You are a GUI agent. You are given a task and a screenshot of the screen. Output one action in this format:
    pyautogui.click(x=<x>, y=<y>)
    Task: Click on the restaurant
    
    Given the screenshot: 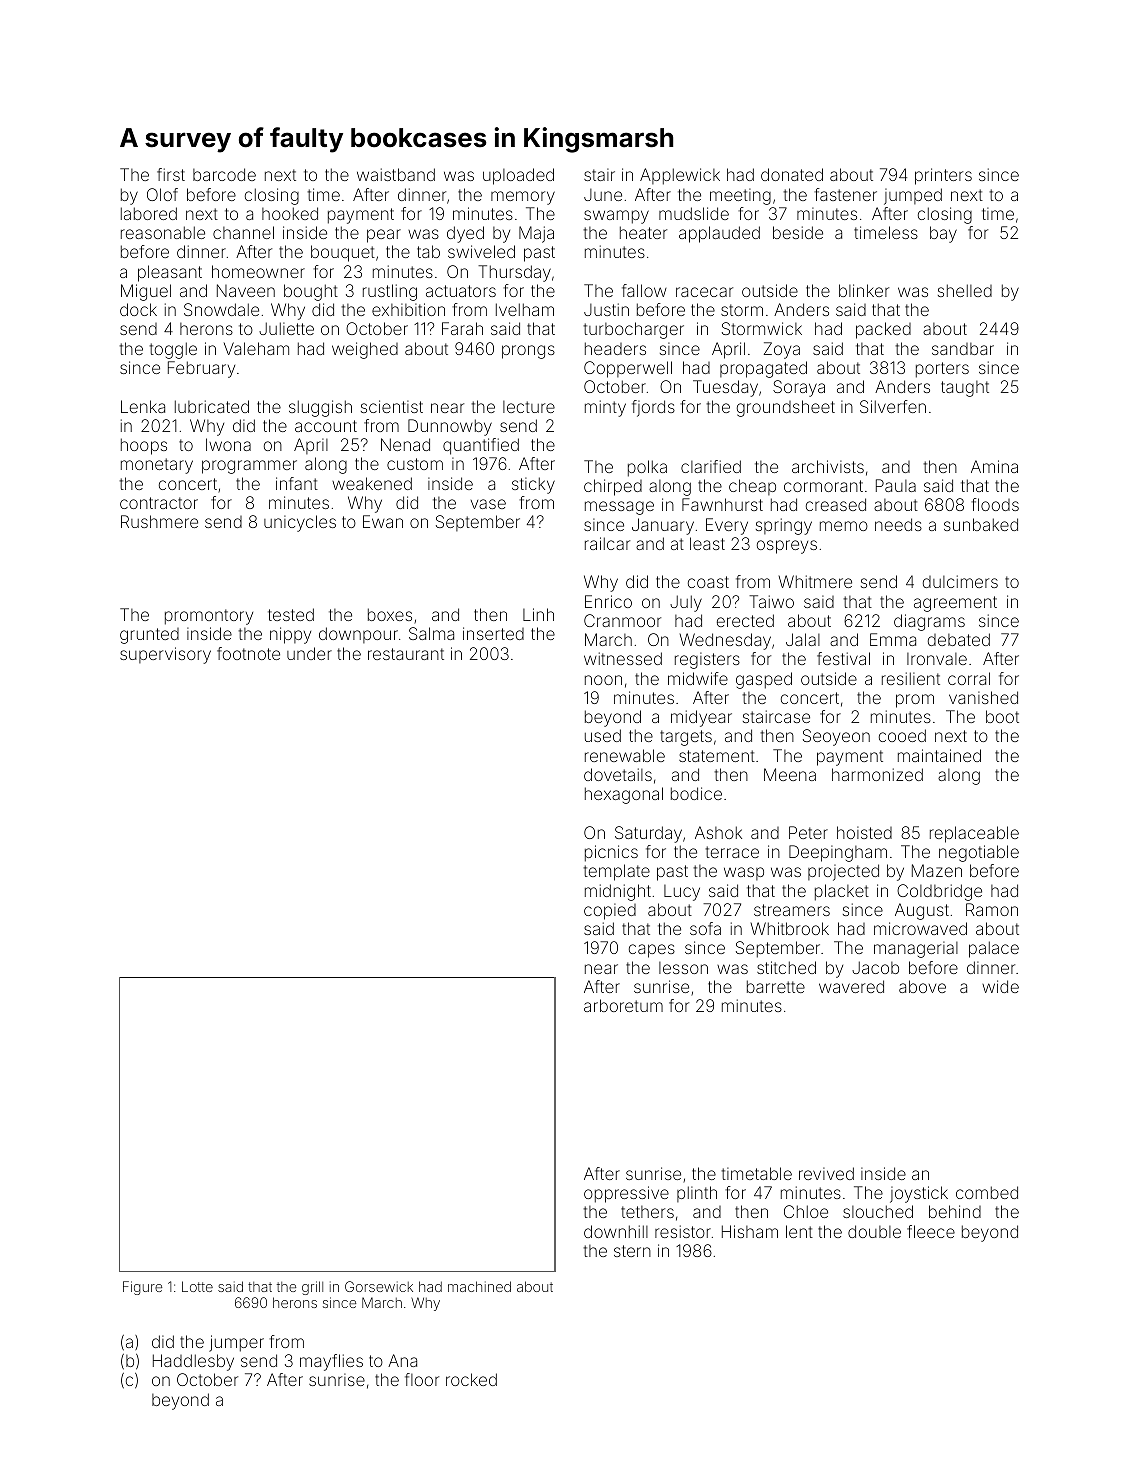 What is the action you would take?
    pyautogui.click(x=406, y=654)
